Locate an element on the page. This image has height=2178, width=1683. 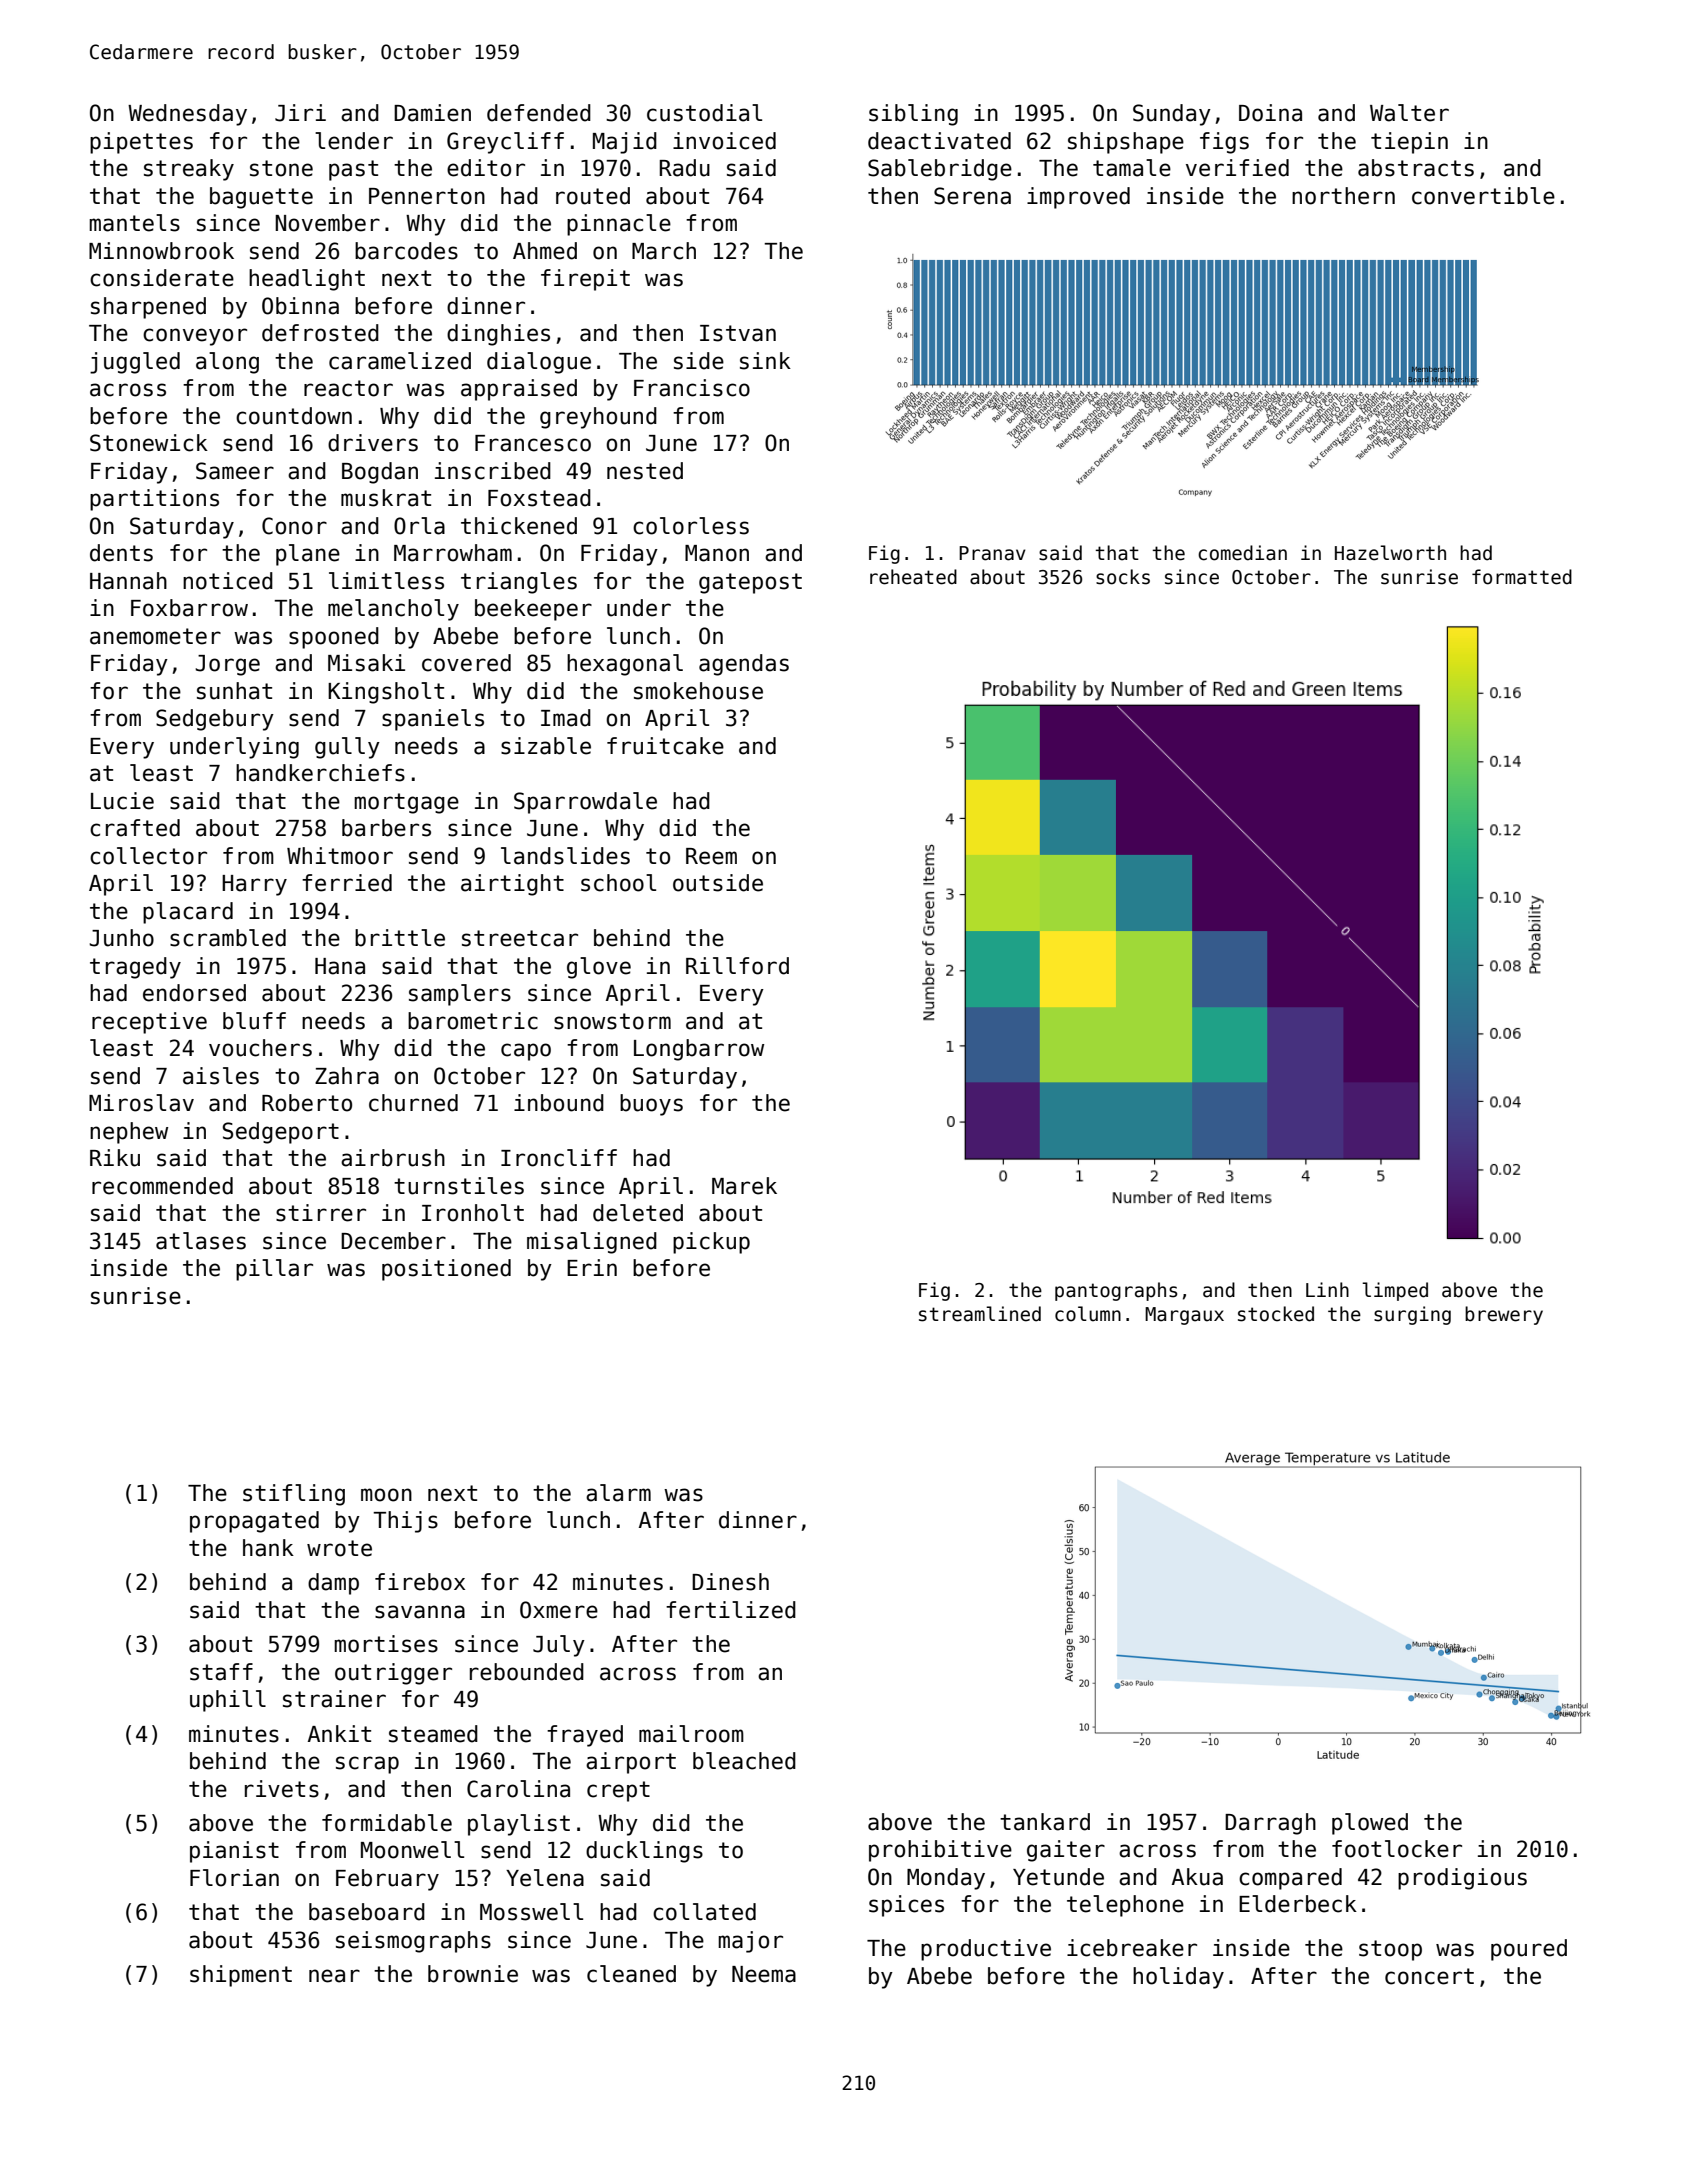
pickup is located at coordinates (711, 1243).
